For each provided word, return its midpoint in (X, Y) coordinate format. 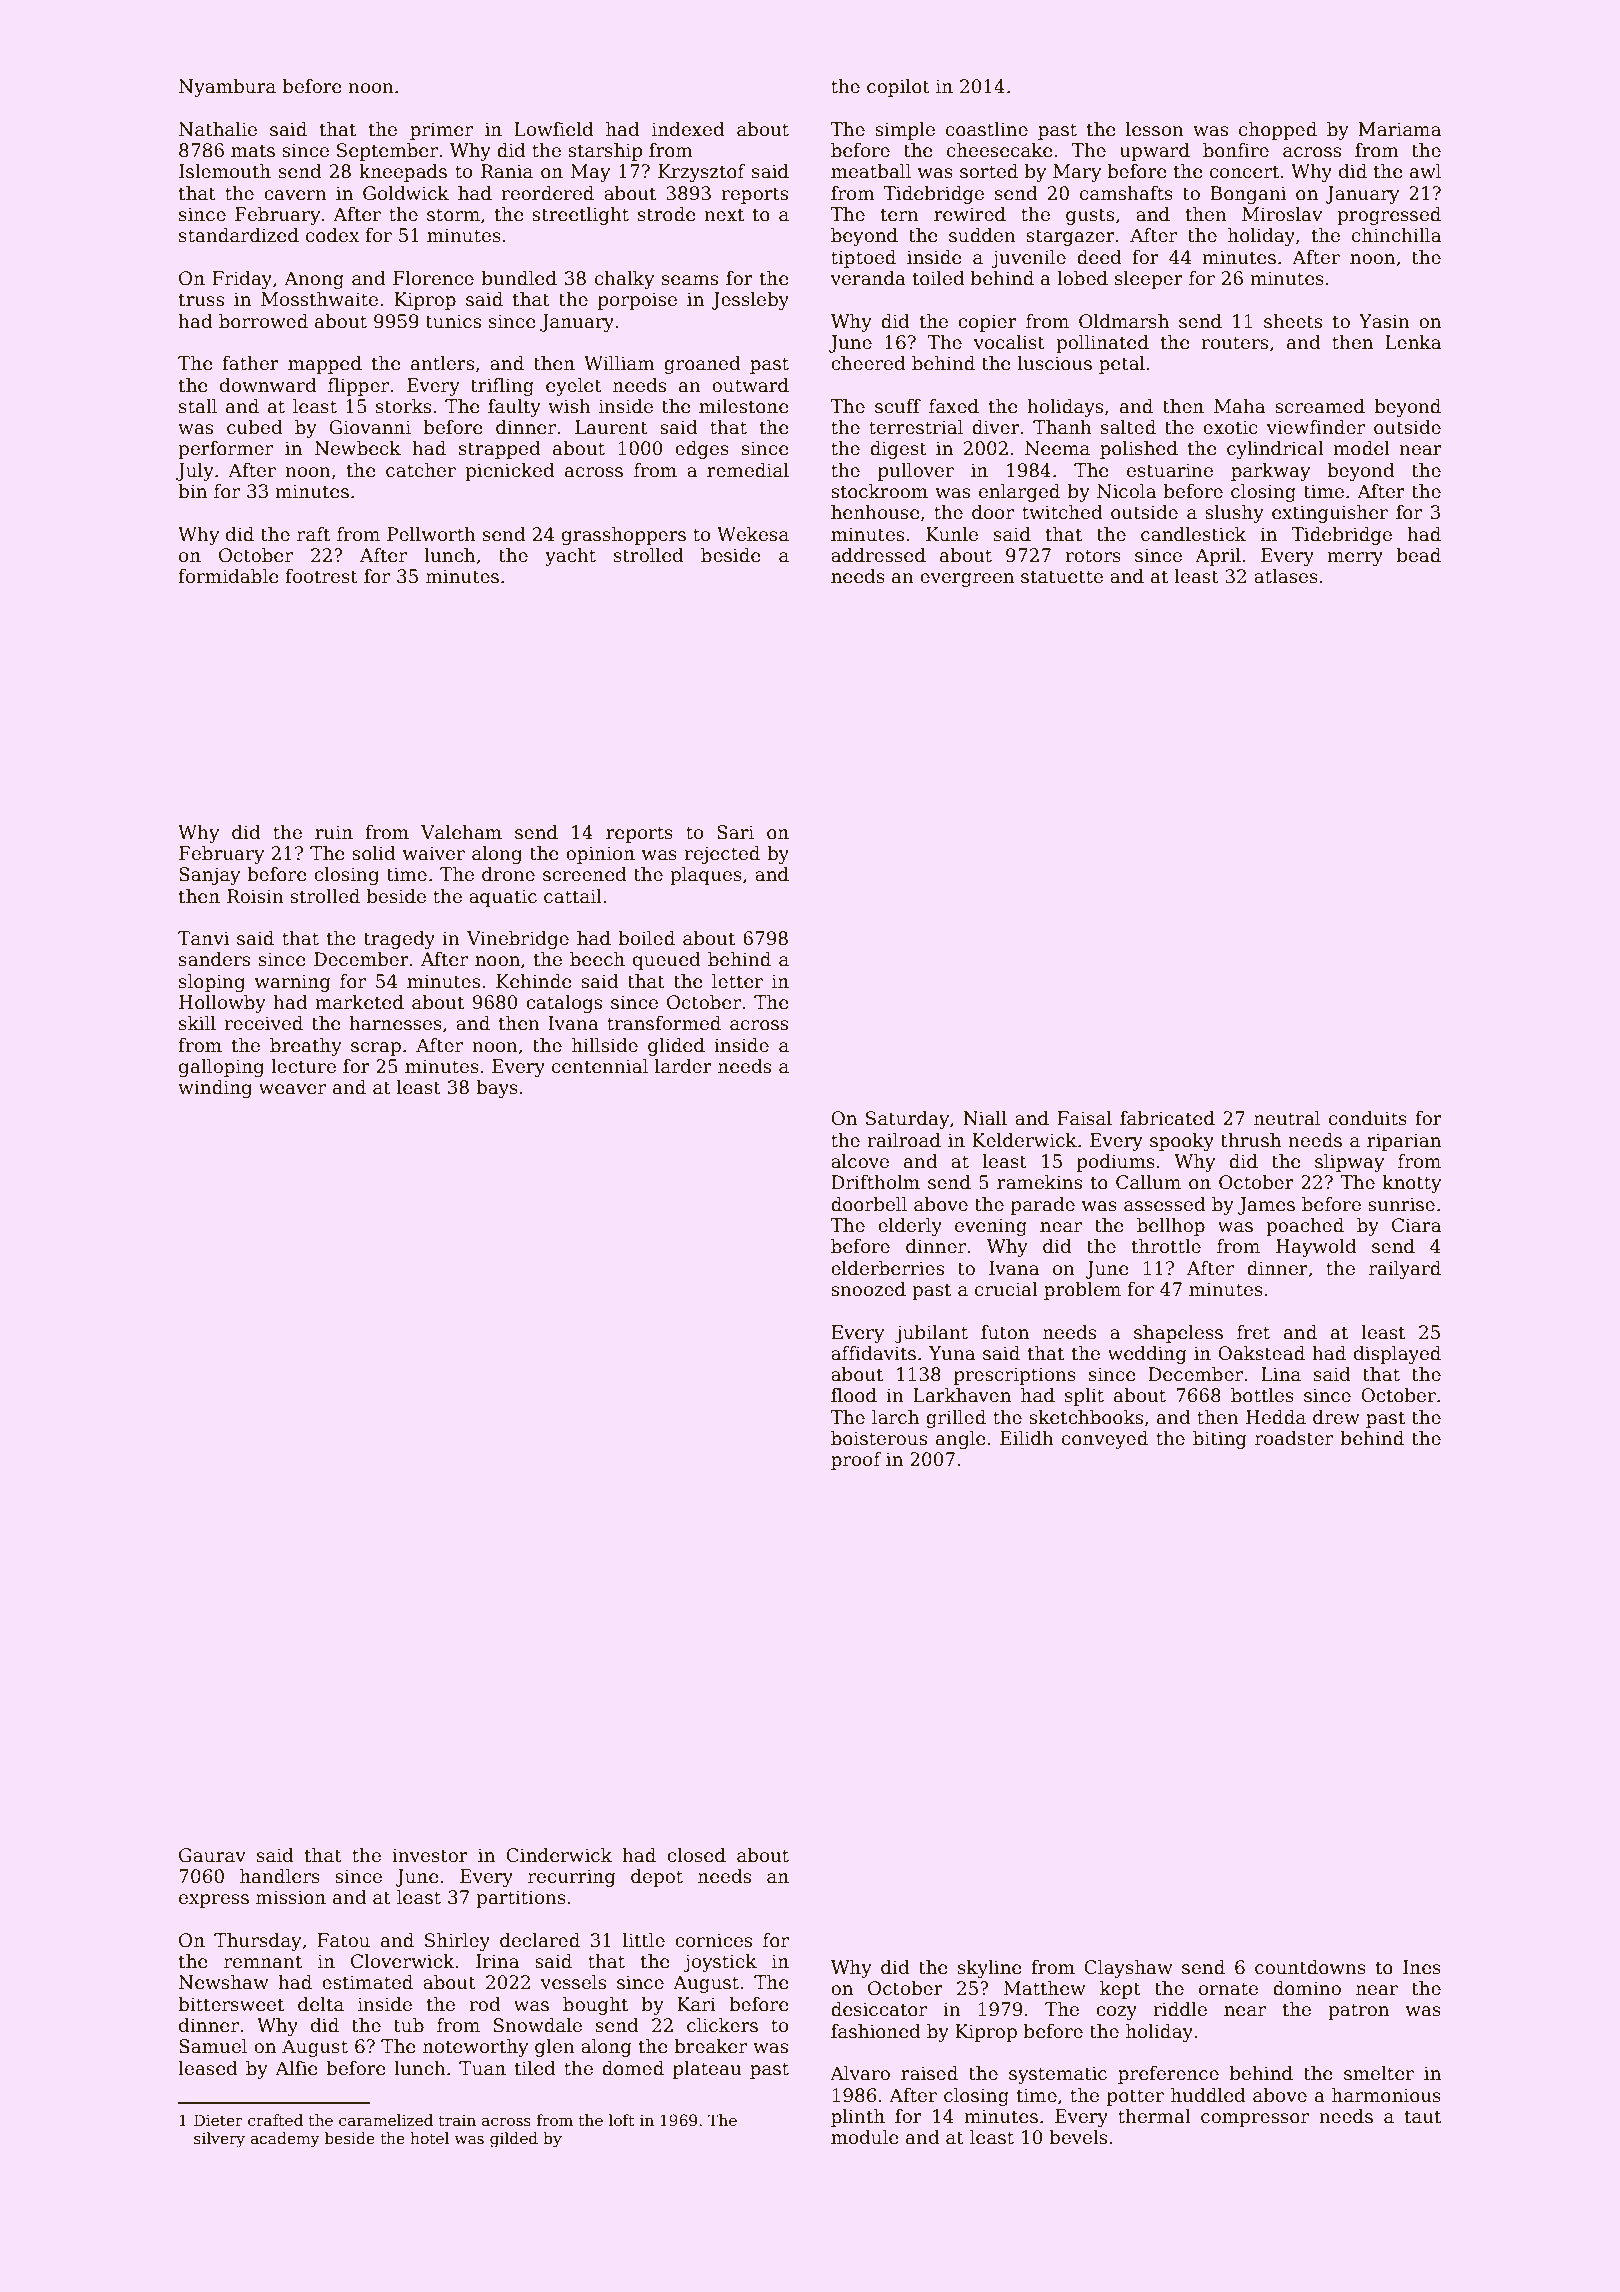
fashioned (876, 2031)
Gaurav (212, 1855)
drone (508, 874)
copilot (898, 88)
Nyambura (227, 88)
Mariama (1399, 129)
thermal (1154, 2116)
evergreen (967, 580)
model (1361, 448)
